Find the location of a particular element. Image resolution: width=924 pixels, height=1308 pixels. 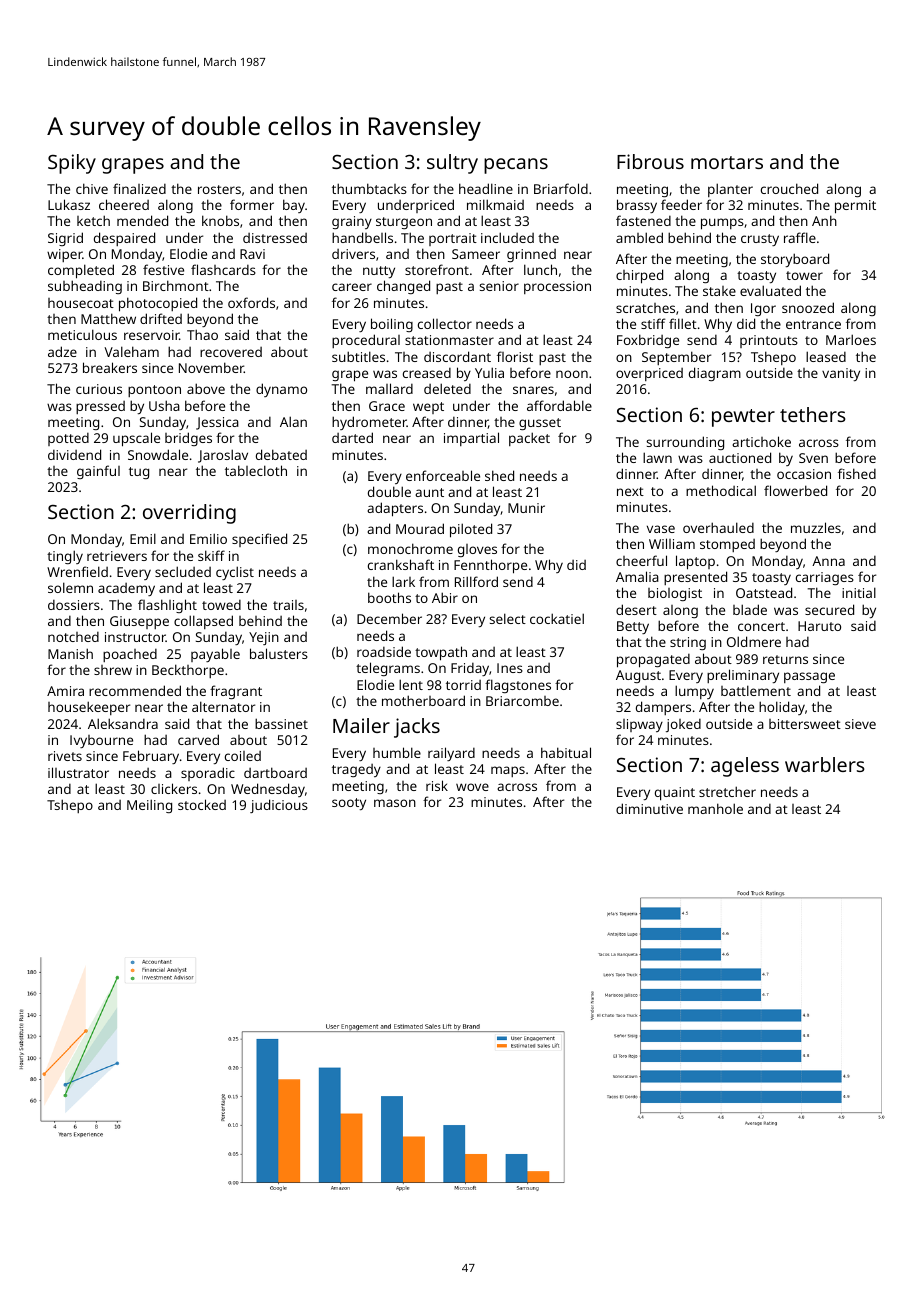

manhole is located at coordinates (715, 808).
